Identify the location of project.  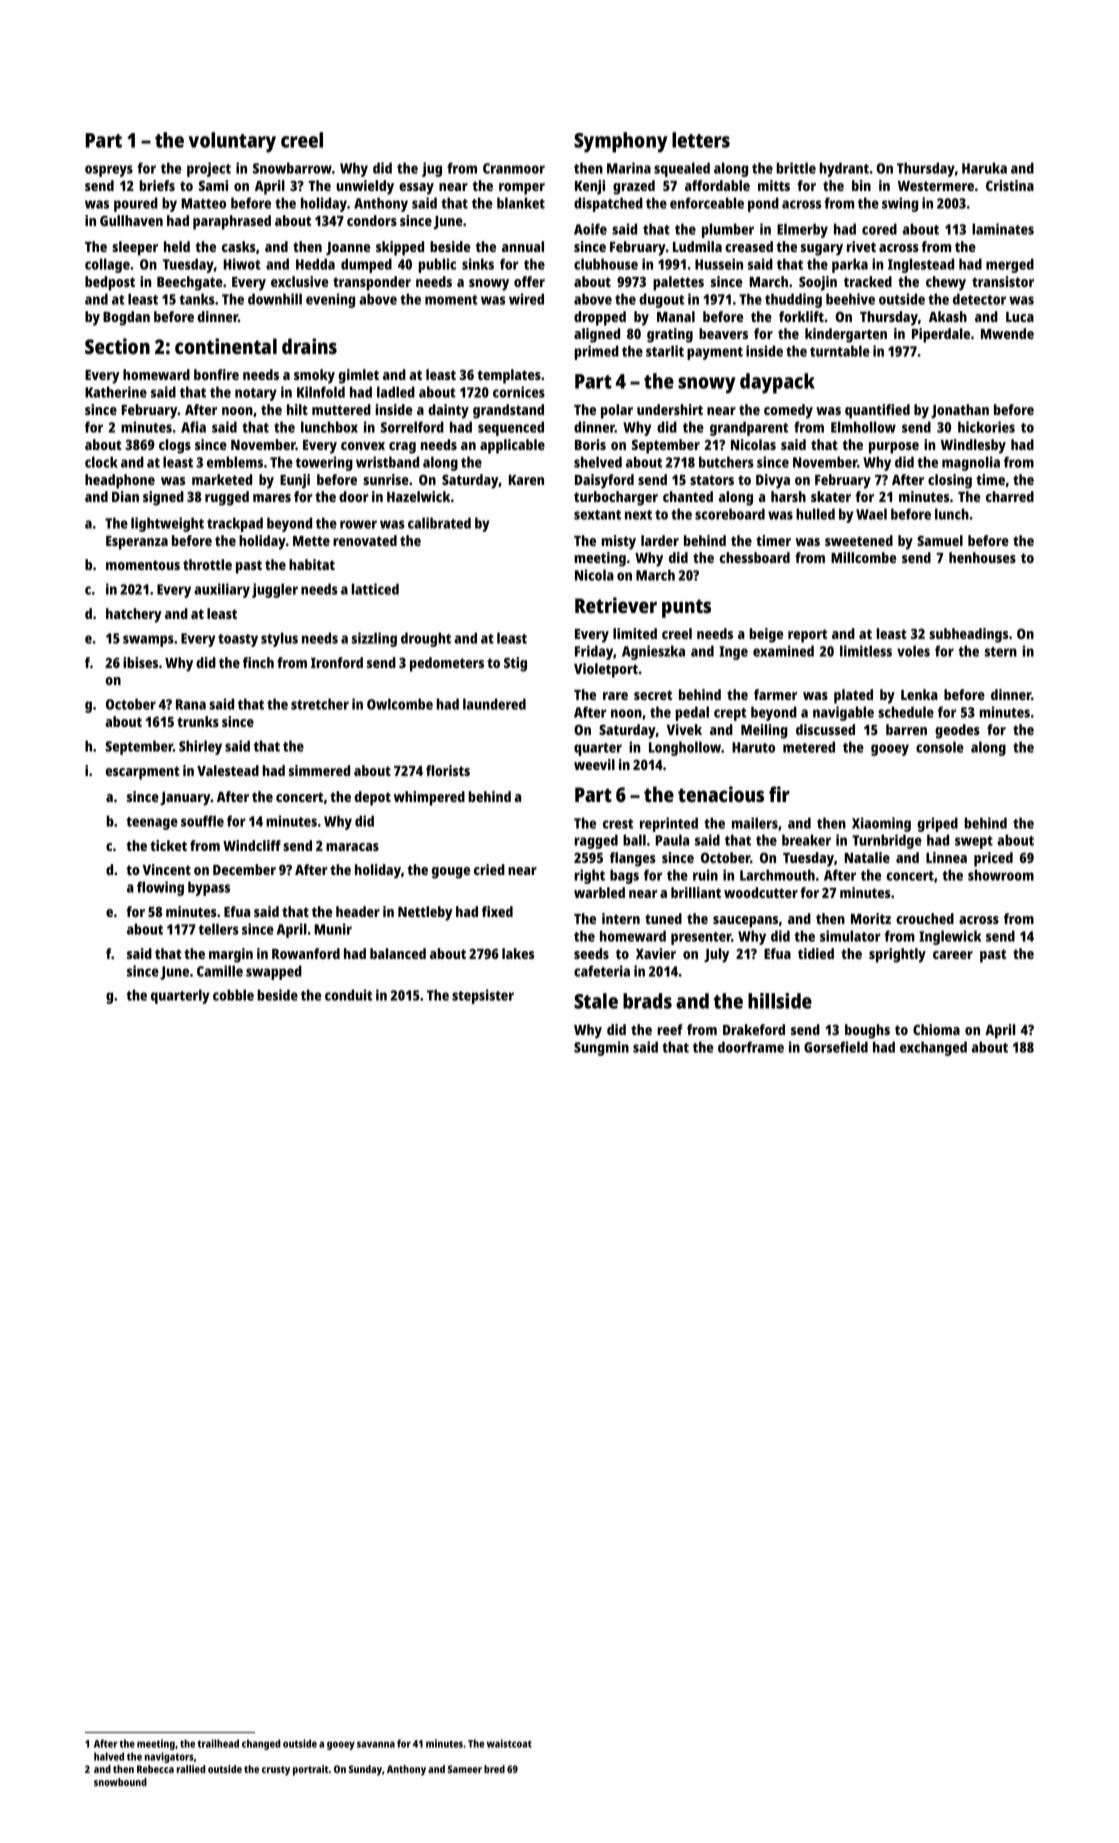
(209, 169).
